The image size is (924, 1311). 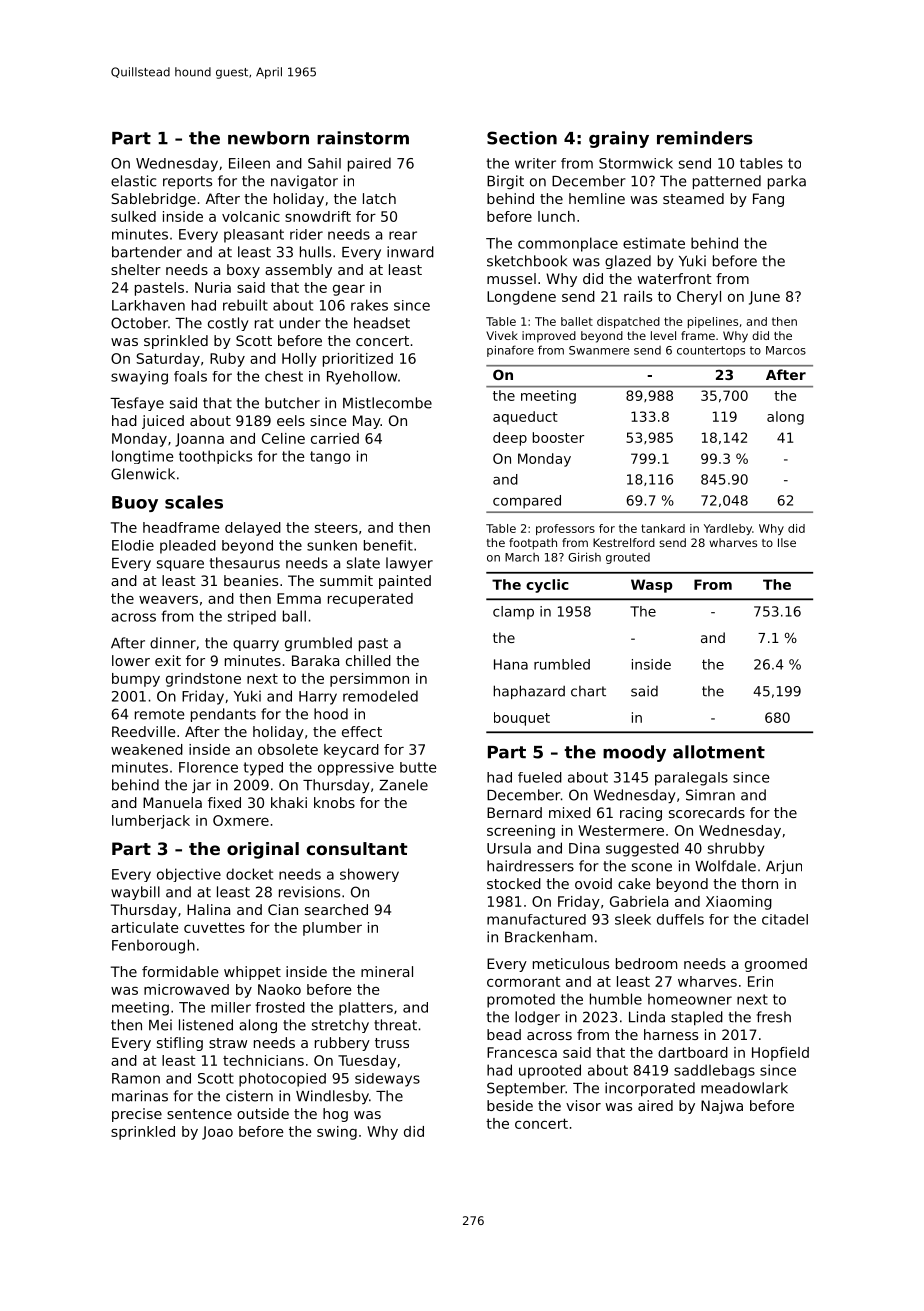 I want to click on Buoy, so click(x=135, y=504).
